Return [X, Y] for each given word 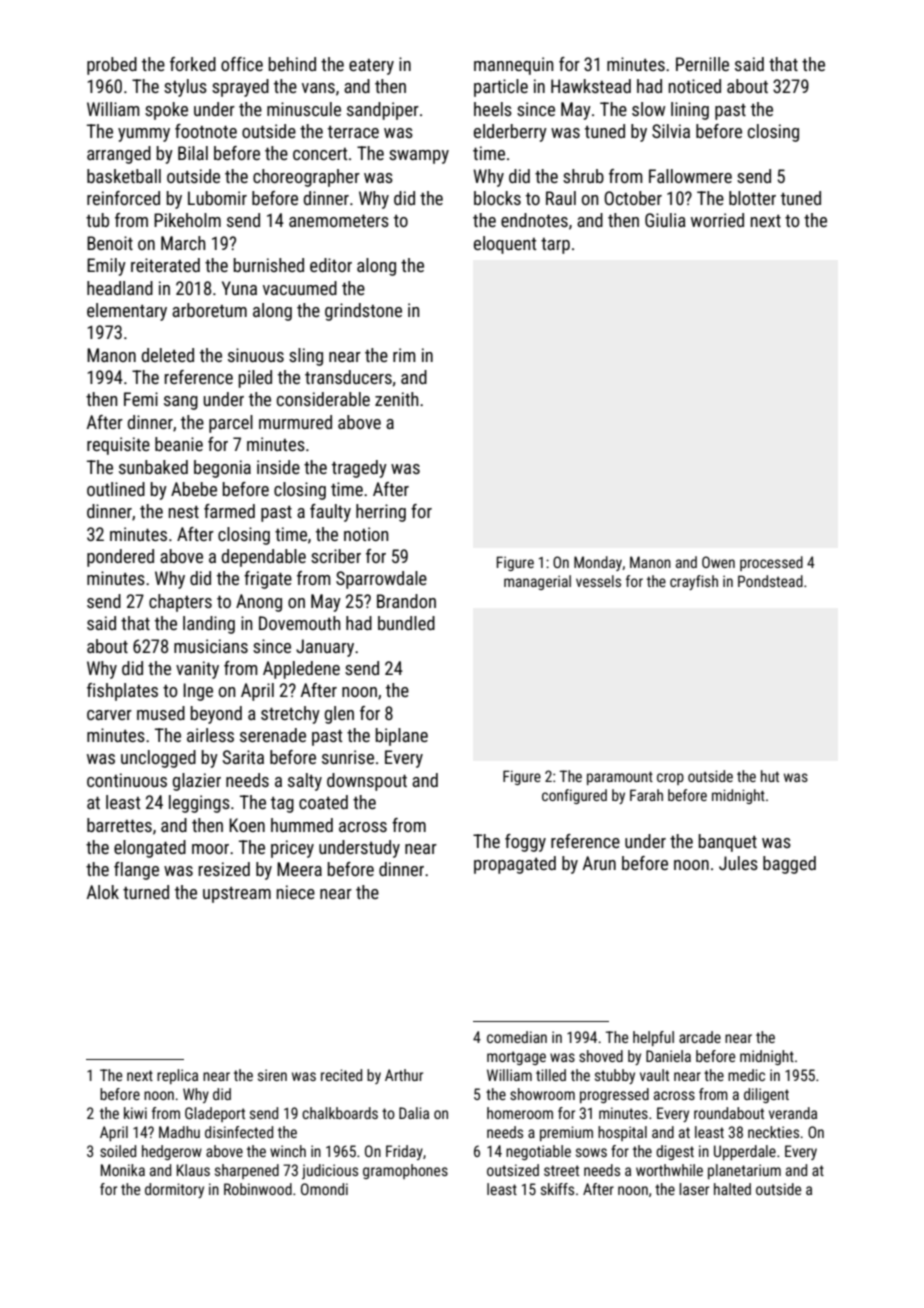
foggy [525, 843]
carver [109, 715]
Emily [106, 267]
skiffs [557, 1189]
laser [694, 1189]
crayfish [694, 582]
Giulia [665, 220]
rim [404, 355]
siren [272, 1075]
